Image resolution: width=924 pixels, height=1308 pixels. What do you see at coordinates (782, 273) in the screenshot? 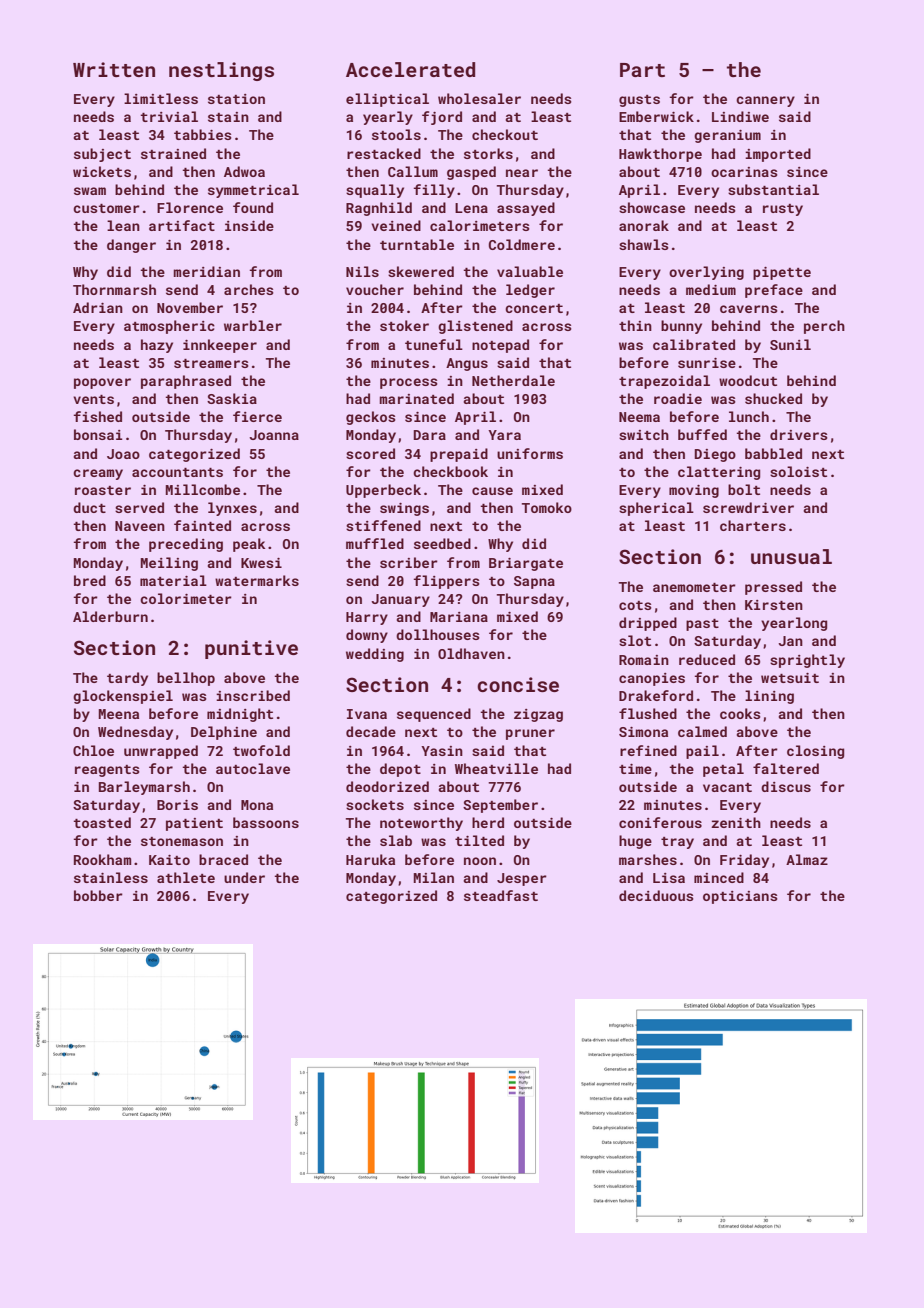
I see `pipette` at bounding box center [782, 273].
